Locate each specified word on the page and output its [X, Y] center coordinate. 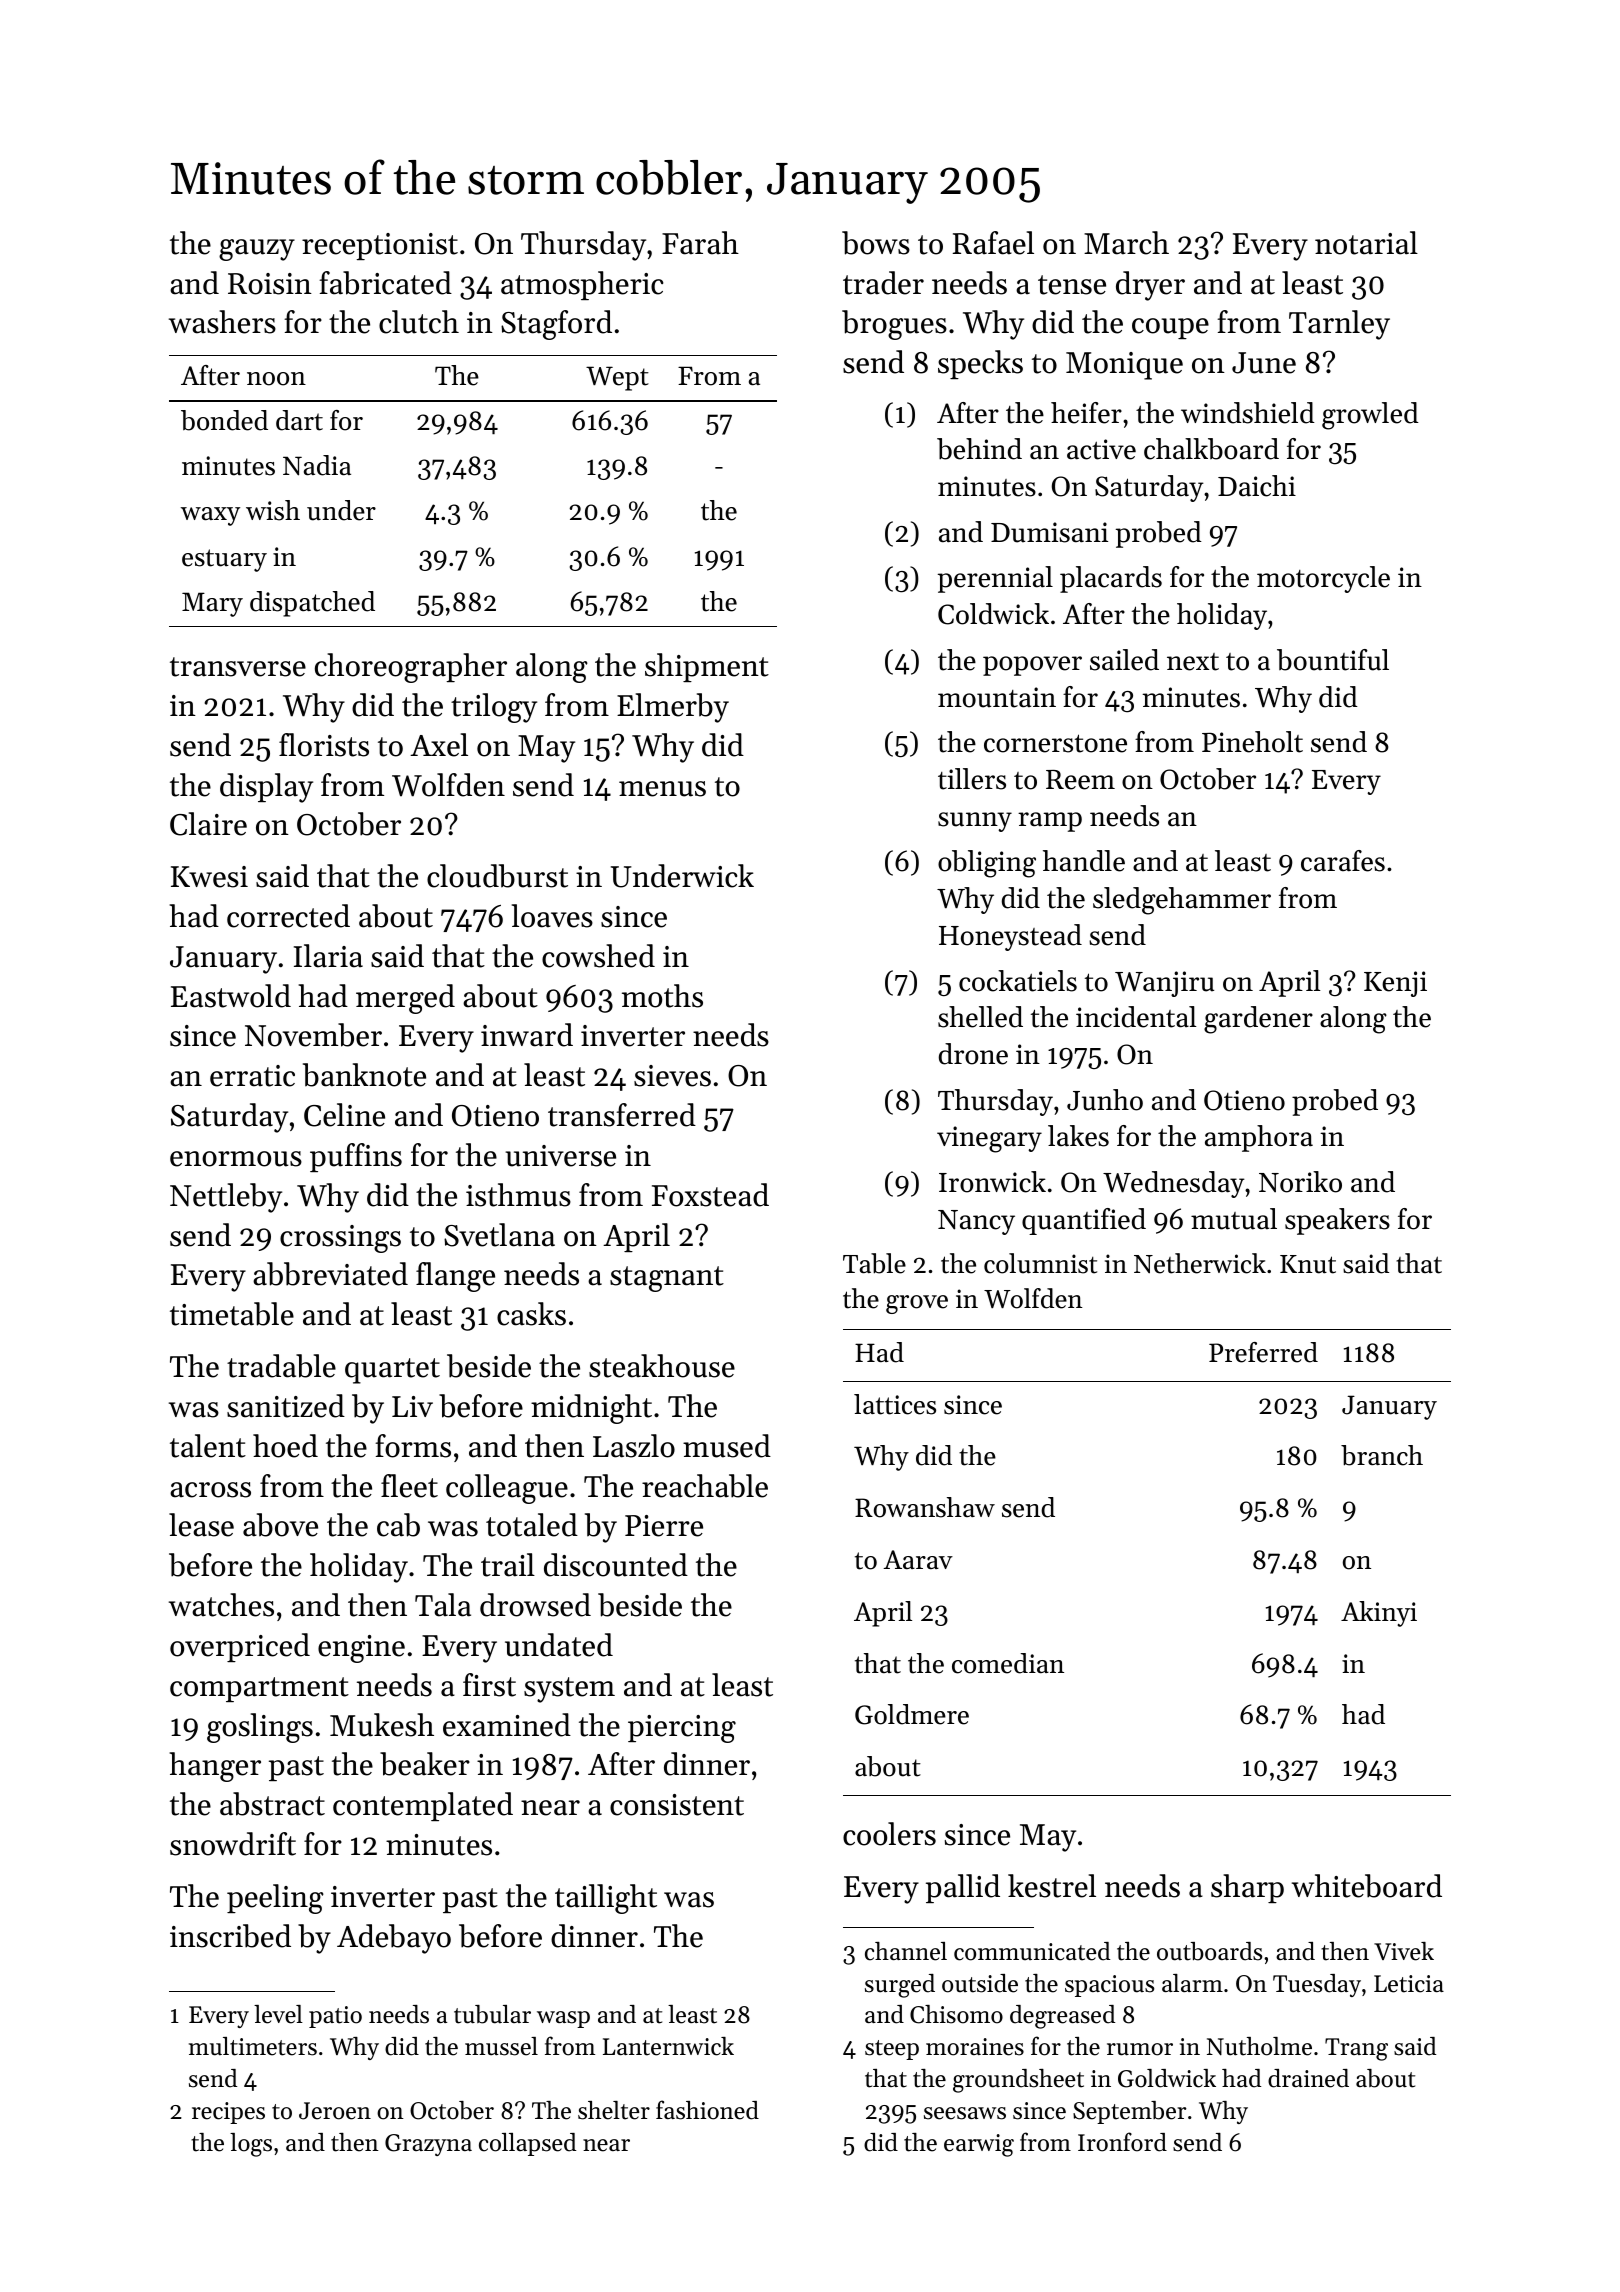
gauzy [257, 250]
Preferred [1263, 1352]
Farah [700, 243]
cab [398, 1525]
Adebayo [394, 1939]
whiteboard [1367, 1886]
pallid [963, 1888]
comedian [1008, 1663]
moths [662, 996]
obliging [987, 864]
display [266, 788]
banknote [364, 1075]
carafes [1343, 861]
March [1126, 243]
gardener [1258, 1020]
